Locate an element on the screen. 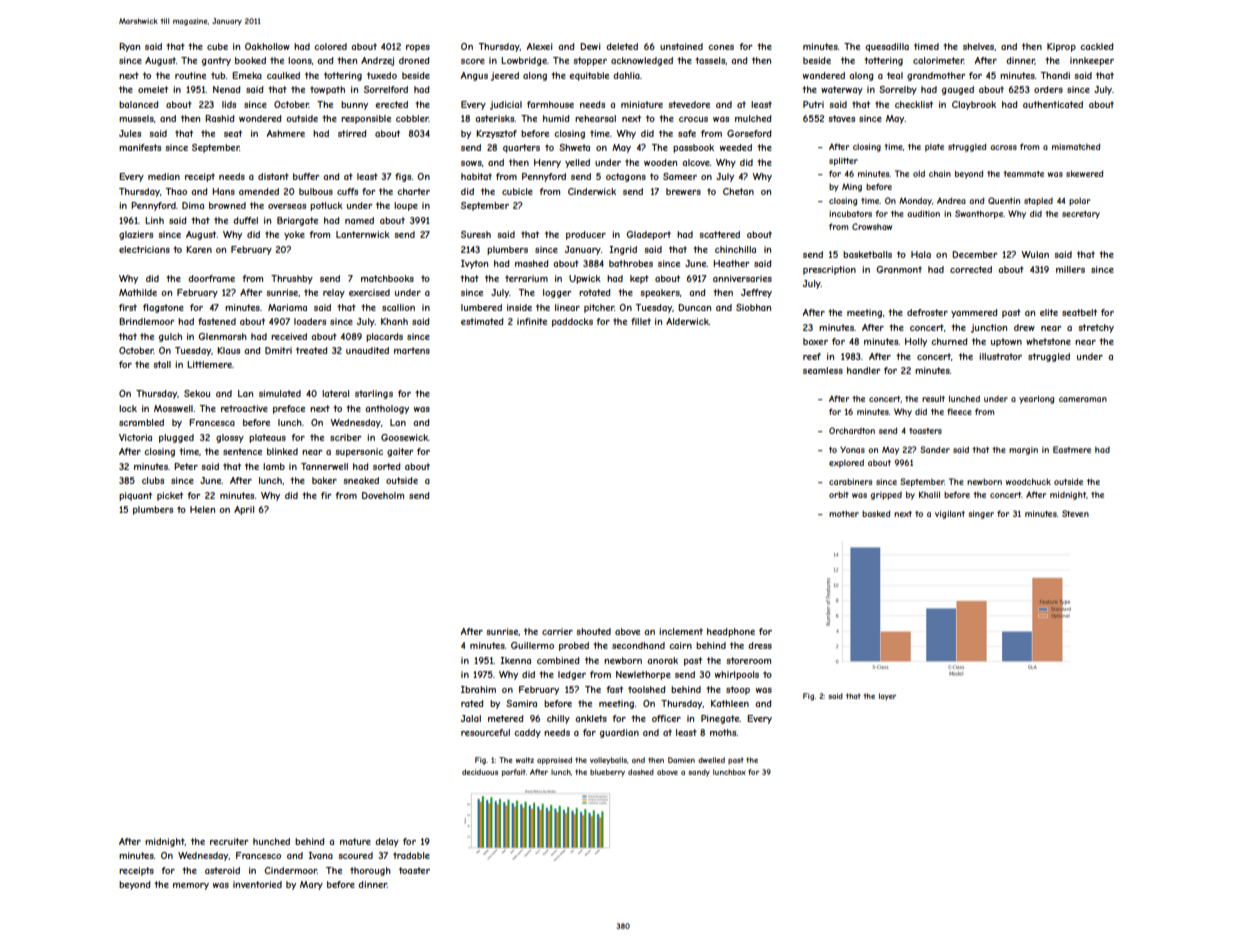  weeded is located at coordinates (736, 147).
